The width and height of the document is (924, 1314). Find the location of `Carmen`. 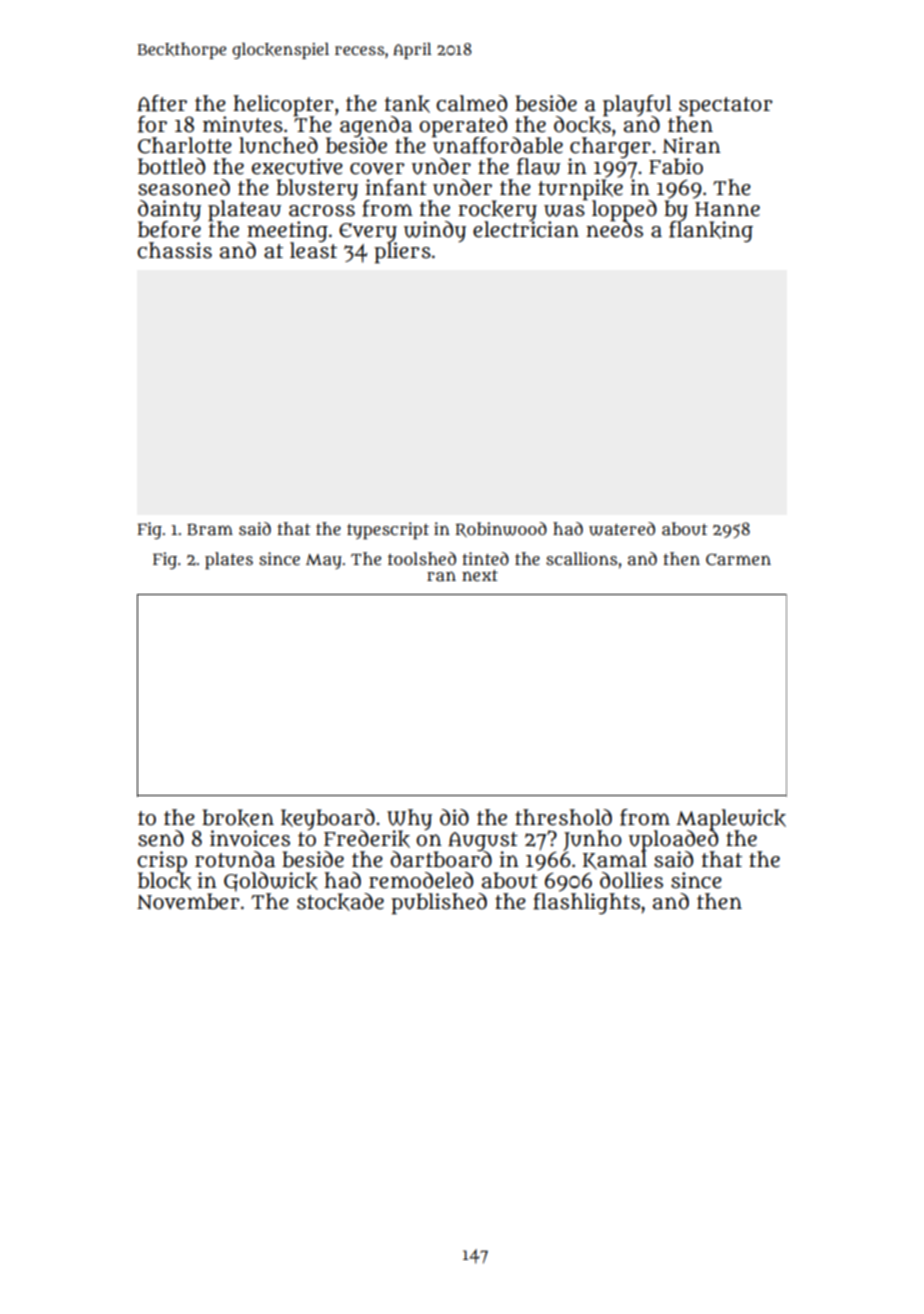

Carmen is located at coordinates (738, 559).
